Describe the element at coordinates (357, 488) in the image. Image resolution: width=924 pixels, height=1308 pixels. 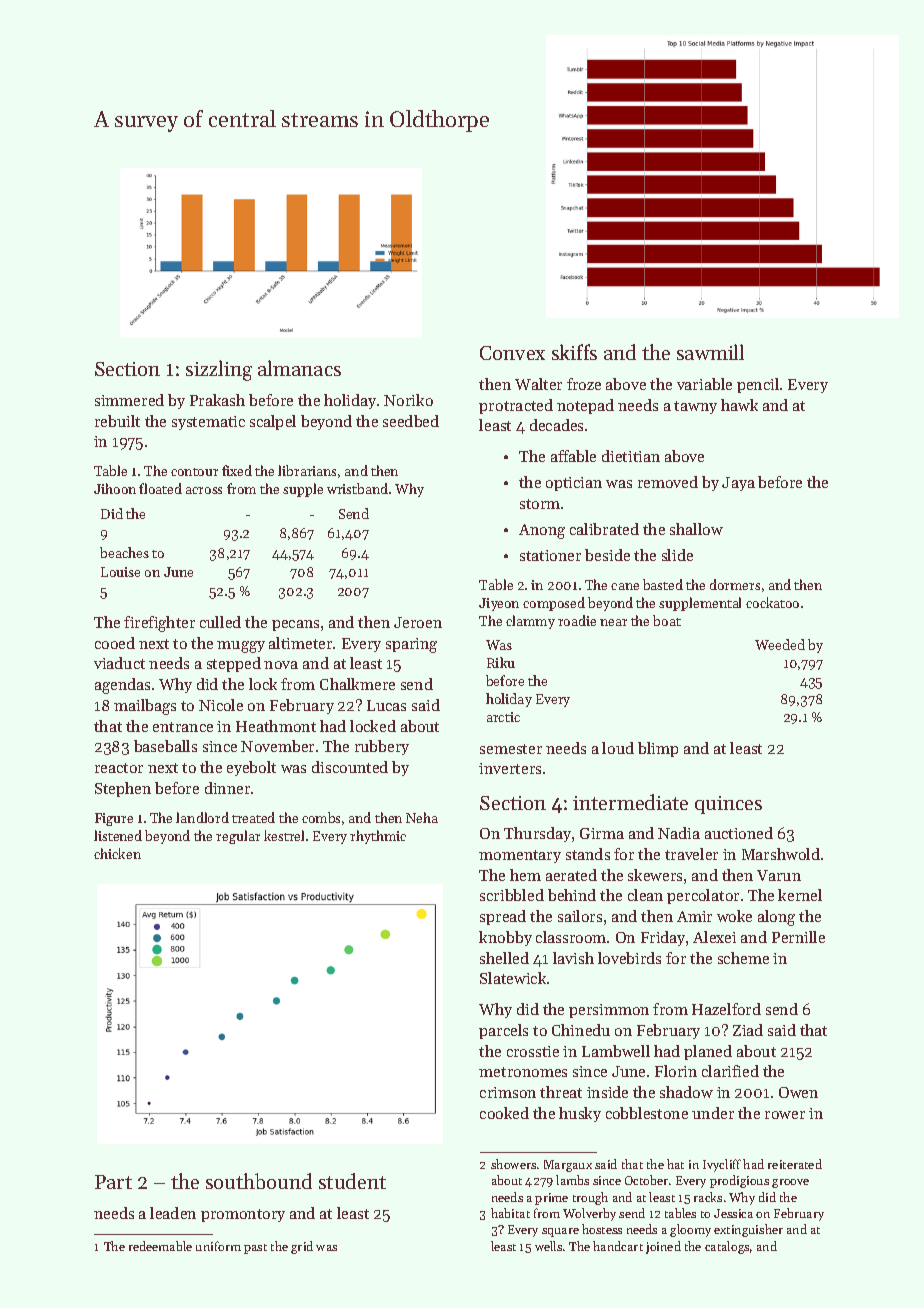
I see `wristband` at that location.
